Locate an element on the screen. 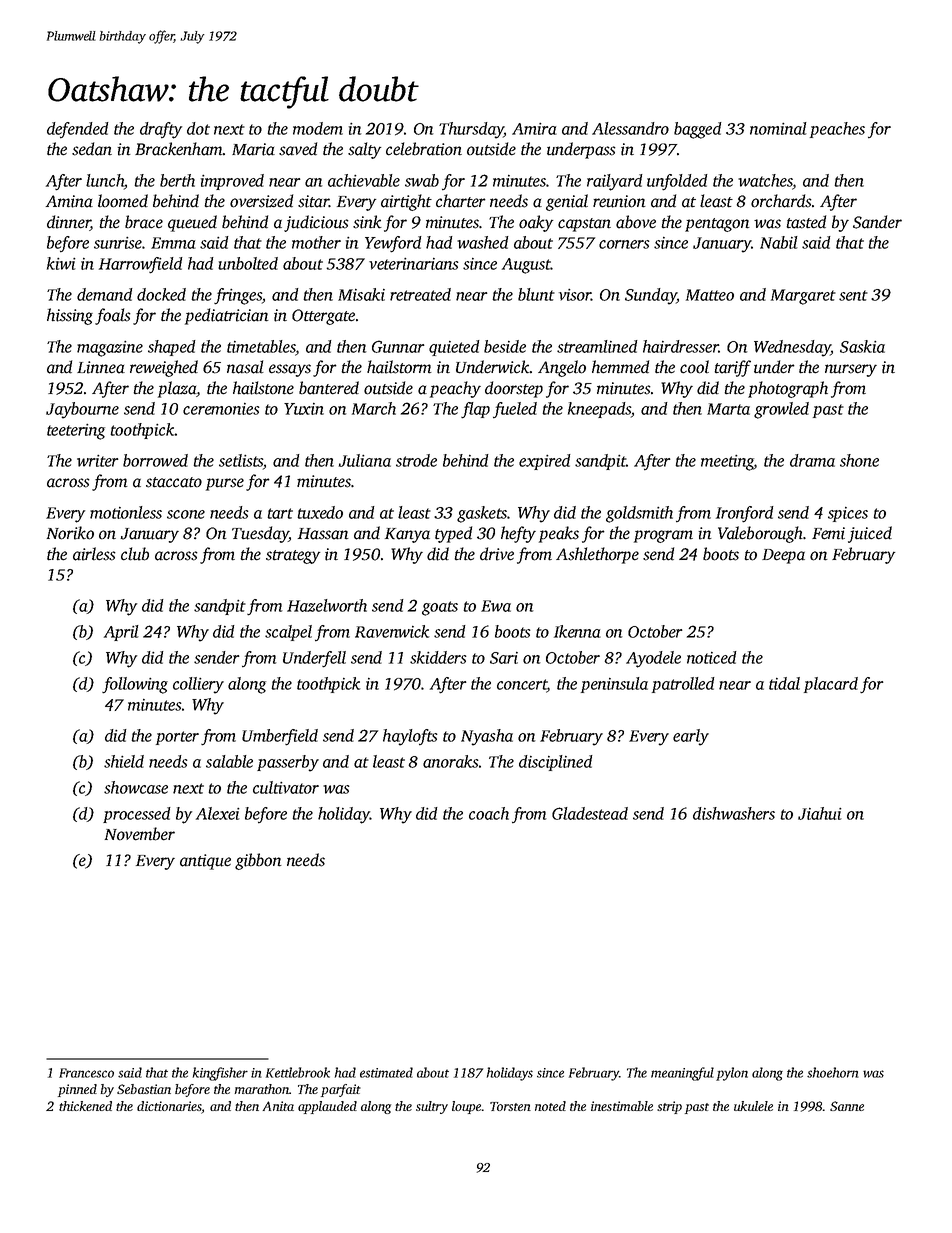 Image resolution: width=952 pixels, height=1233 pixels. Anita is located at coordinates (278, 1106).
